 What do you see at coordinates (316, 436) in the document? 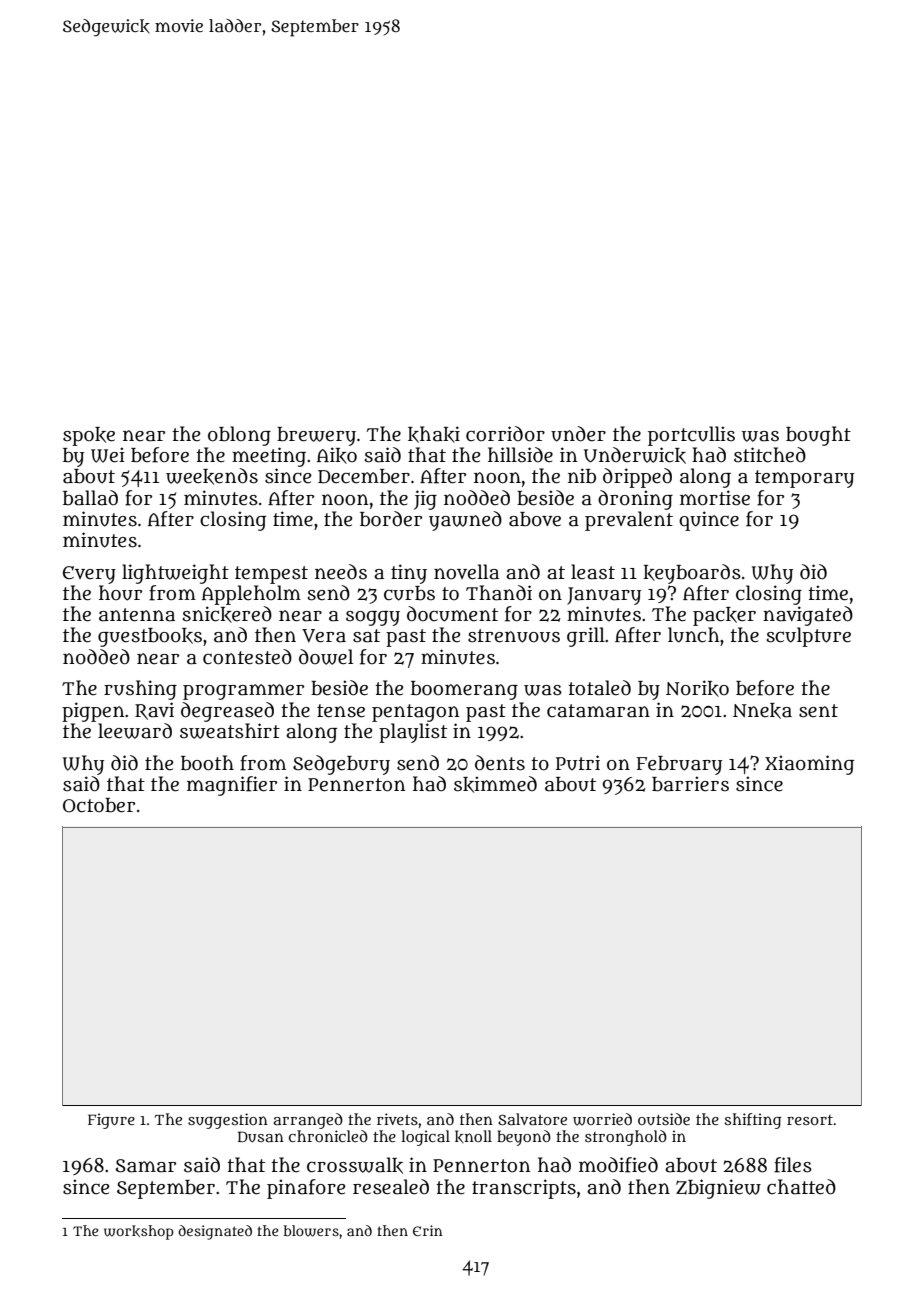
I see `brewery` at bounding box center [316, 436].
